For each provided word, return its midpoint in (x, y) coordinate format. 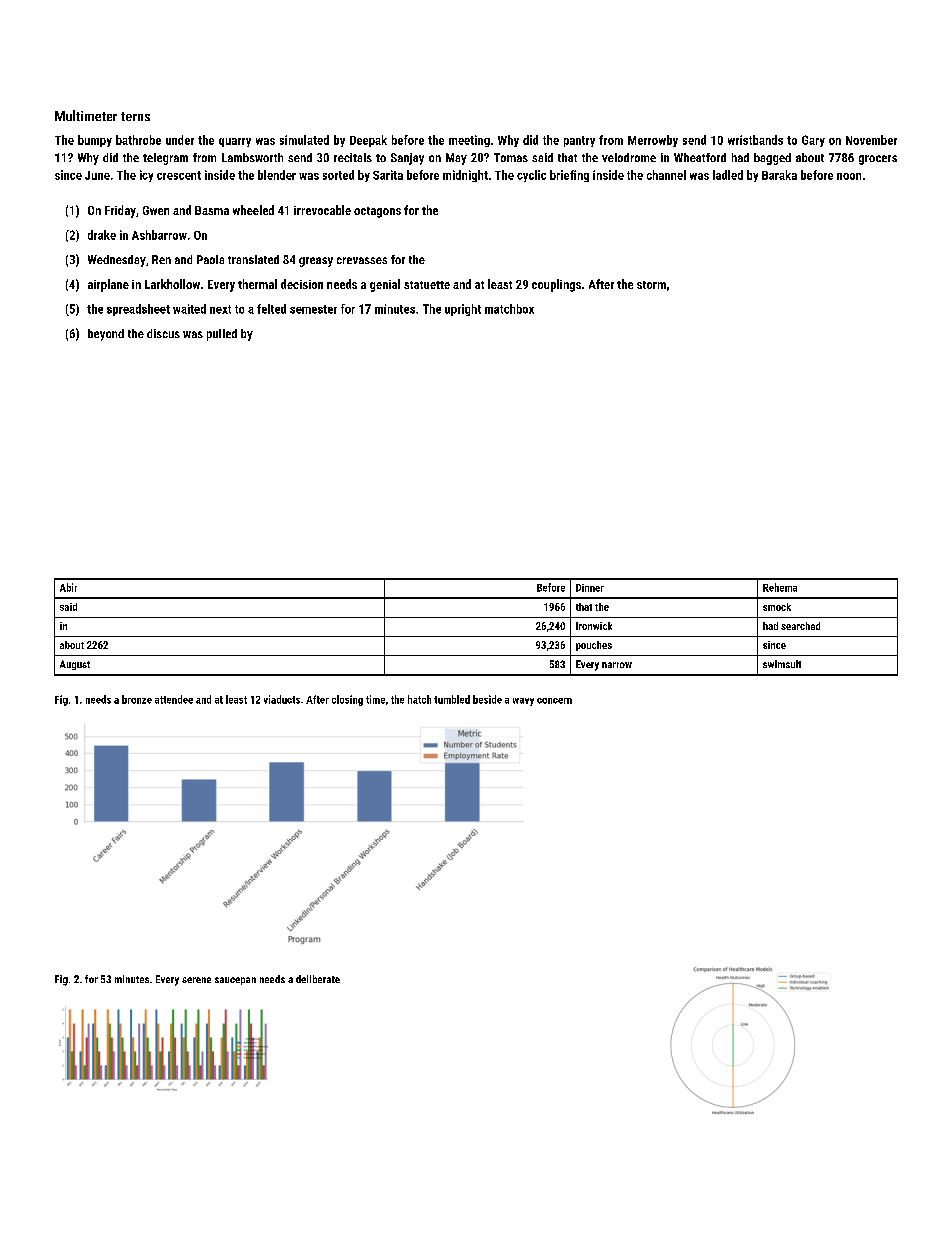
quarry (235, 142)
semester (313, 309)
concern (554, 701)
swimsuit (782, 664)
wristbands (755, 140)
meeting (469, 141)
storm (651, 285)
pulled (222, 335)
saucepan (235, 981)
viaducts (282, 699)
